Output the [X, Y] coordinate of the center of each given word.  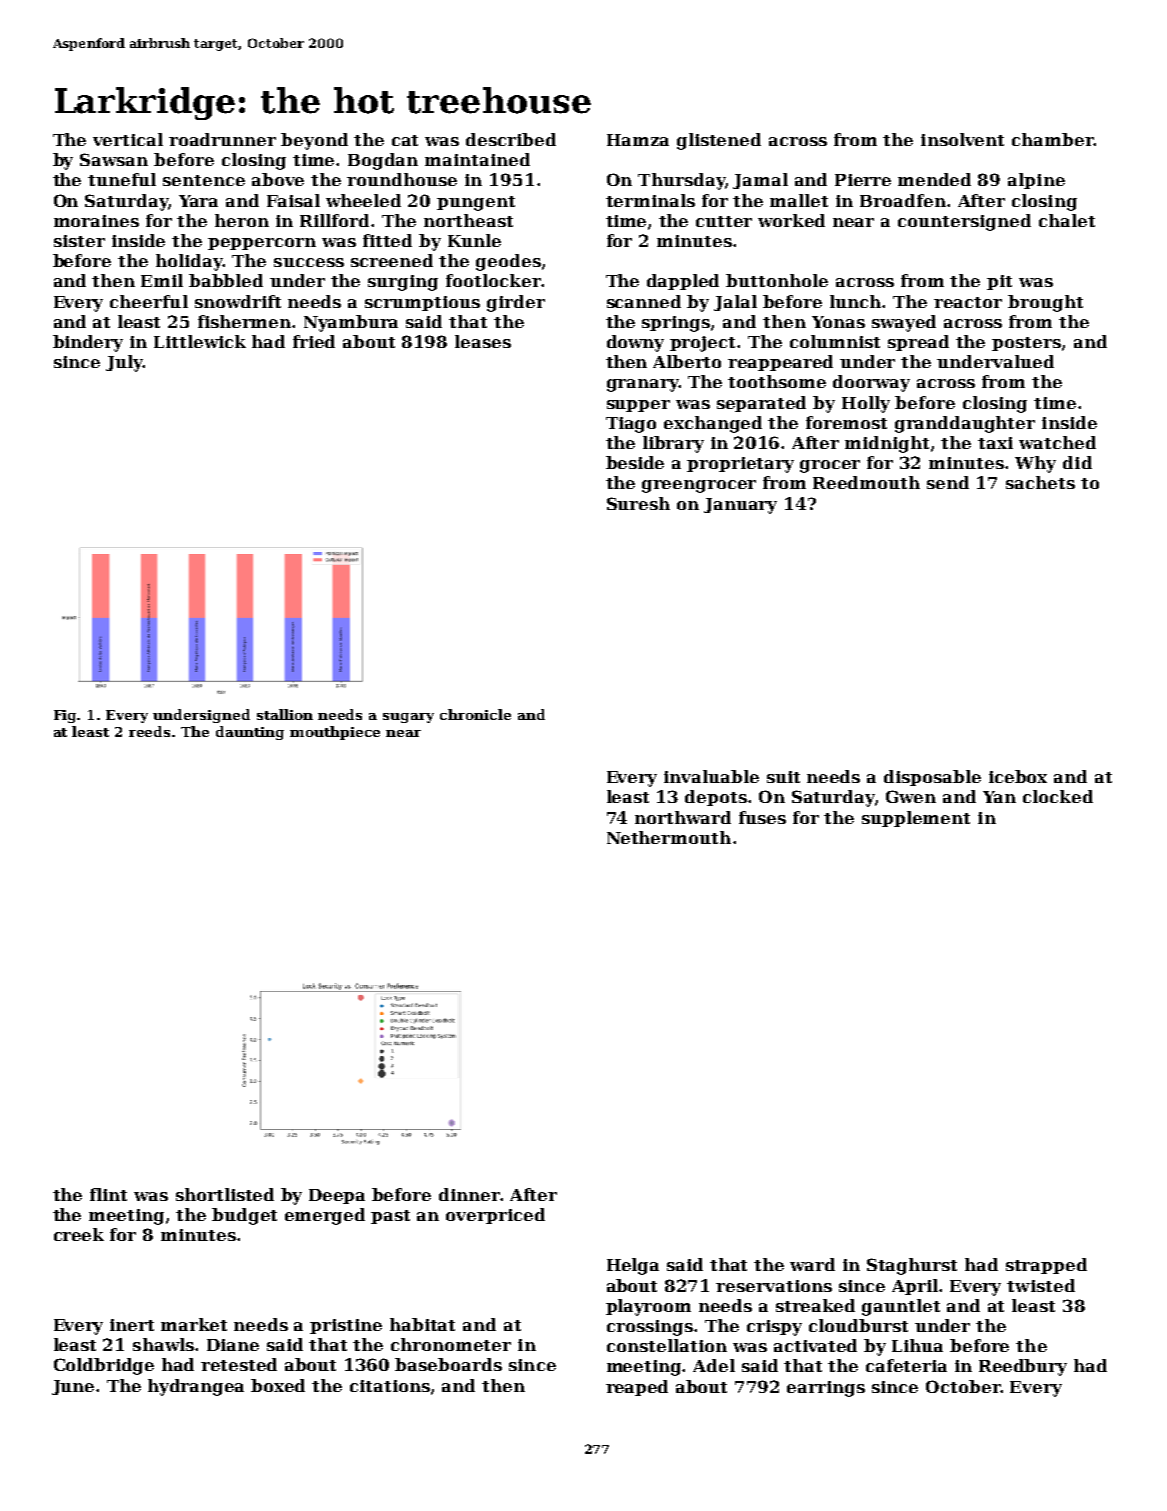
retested [239, 1364]
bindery [88, 343]
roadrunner [222, 139]
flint [108, 1194]
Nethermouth [669, 837]
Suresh [638, 503]
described [511, 139]
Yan [999, 797]
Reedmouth [866, 482]
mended [934, 179]
